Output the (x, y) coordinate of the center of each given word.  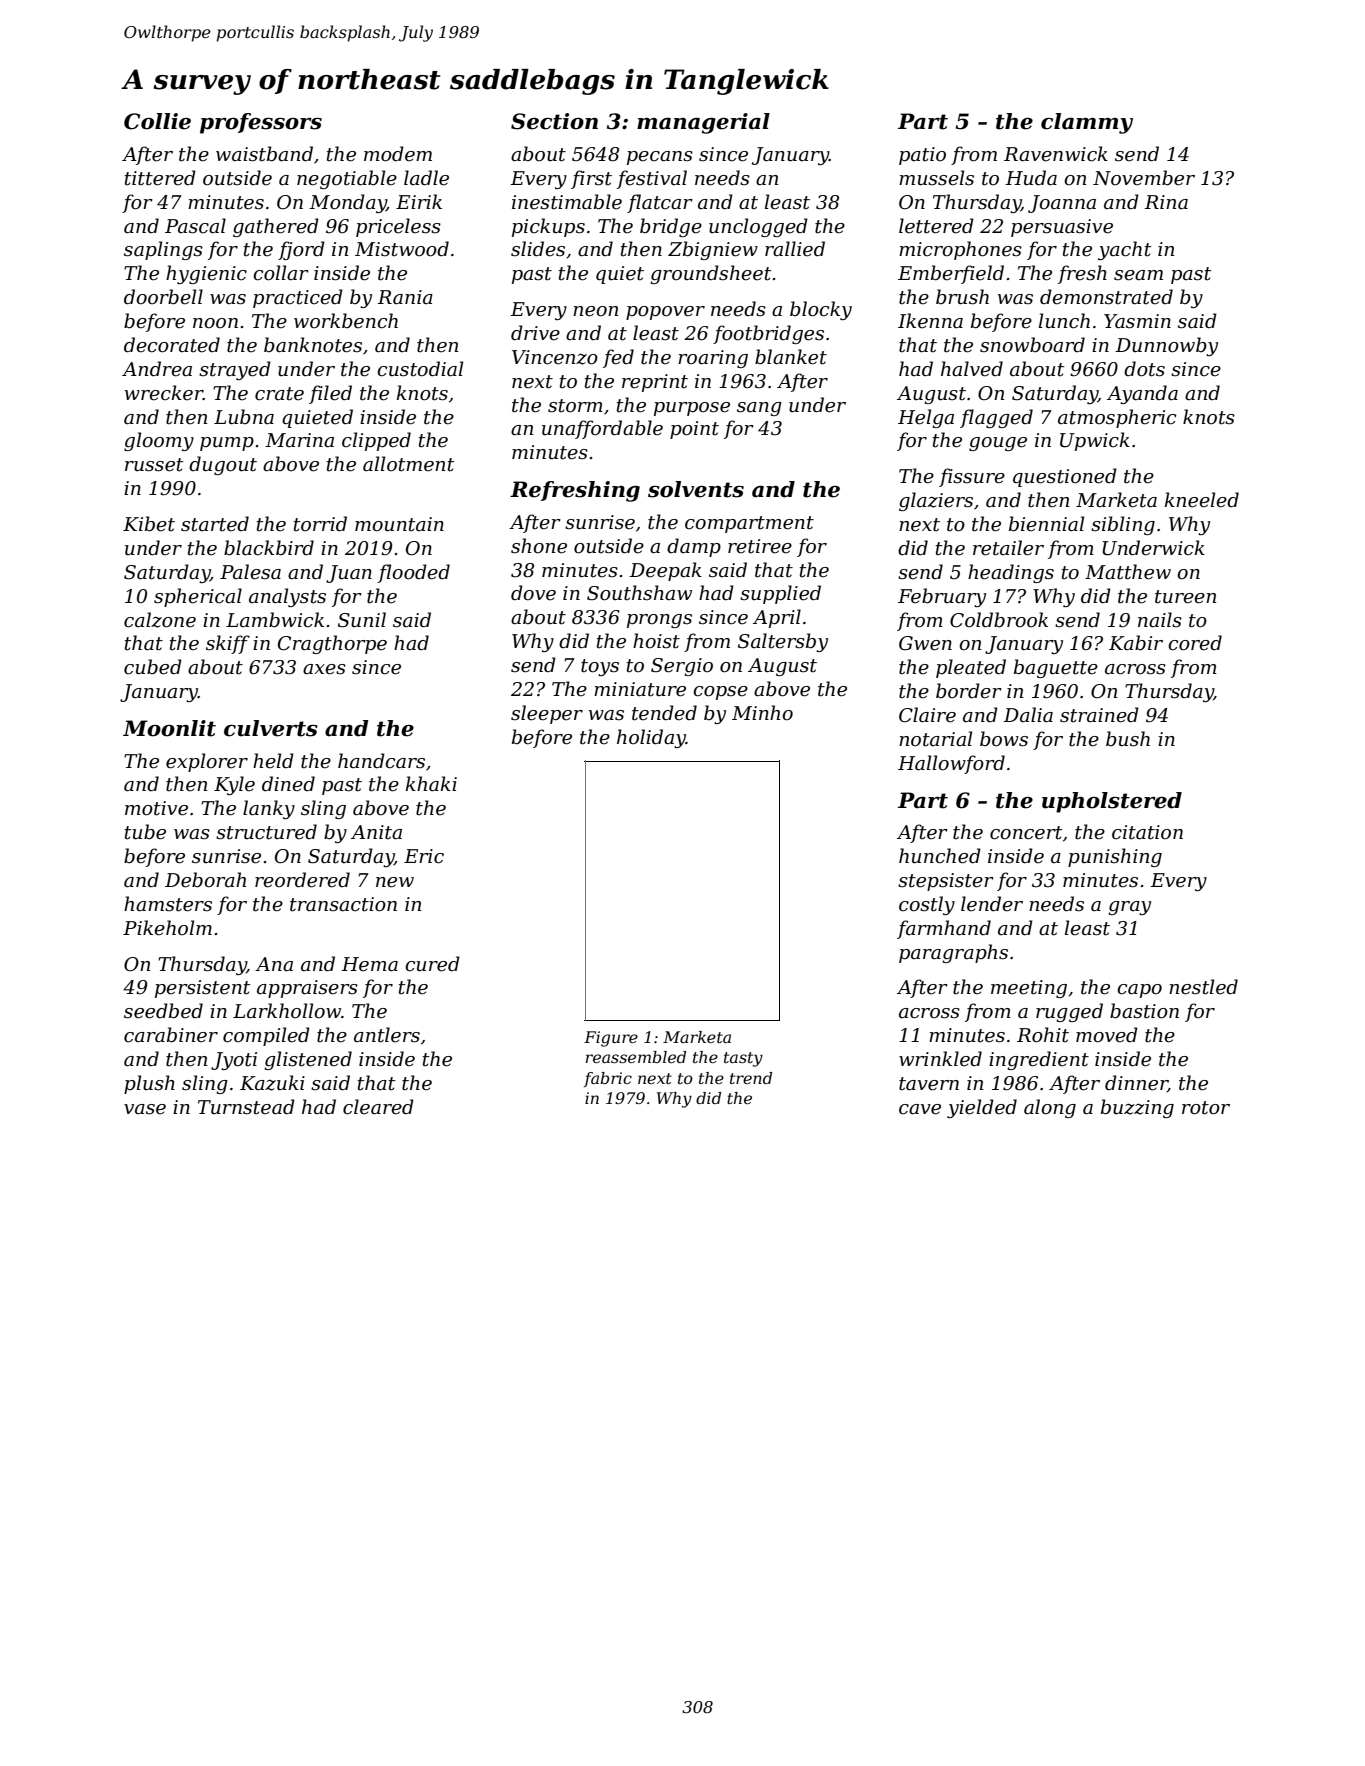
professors (261, 123)
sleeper (547, 714)
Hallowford (951, 764)
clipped (376, 441)
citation (1147, 832)
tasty (743, 1059)
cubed (153, 667)
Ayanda (1142, 394)
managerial (703, 123)
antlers (387, 1035)
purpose (692, 409)
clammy (1087, 123)
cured (432, 964)
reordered (302, 880)
